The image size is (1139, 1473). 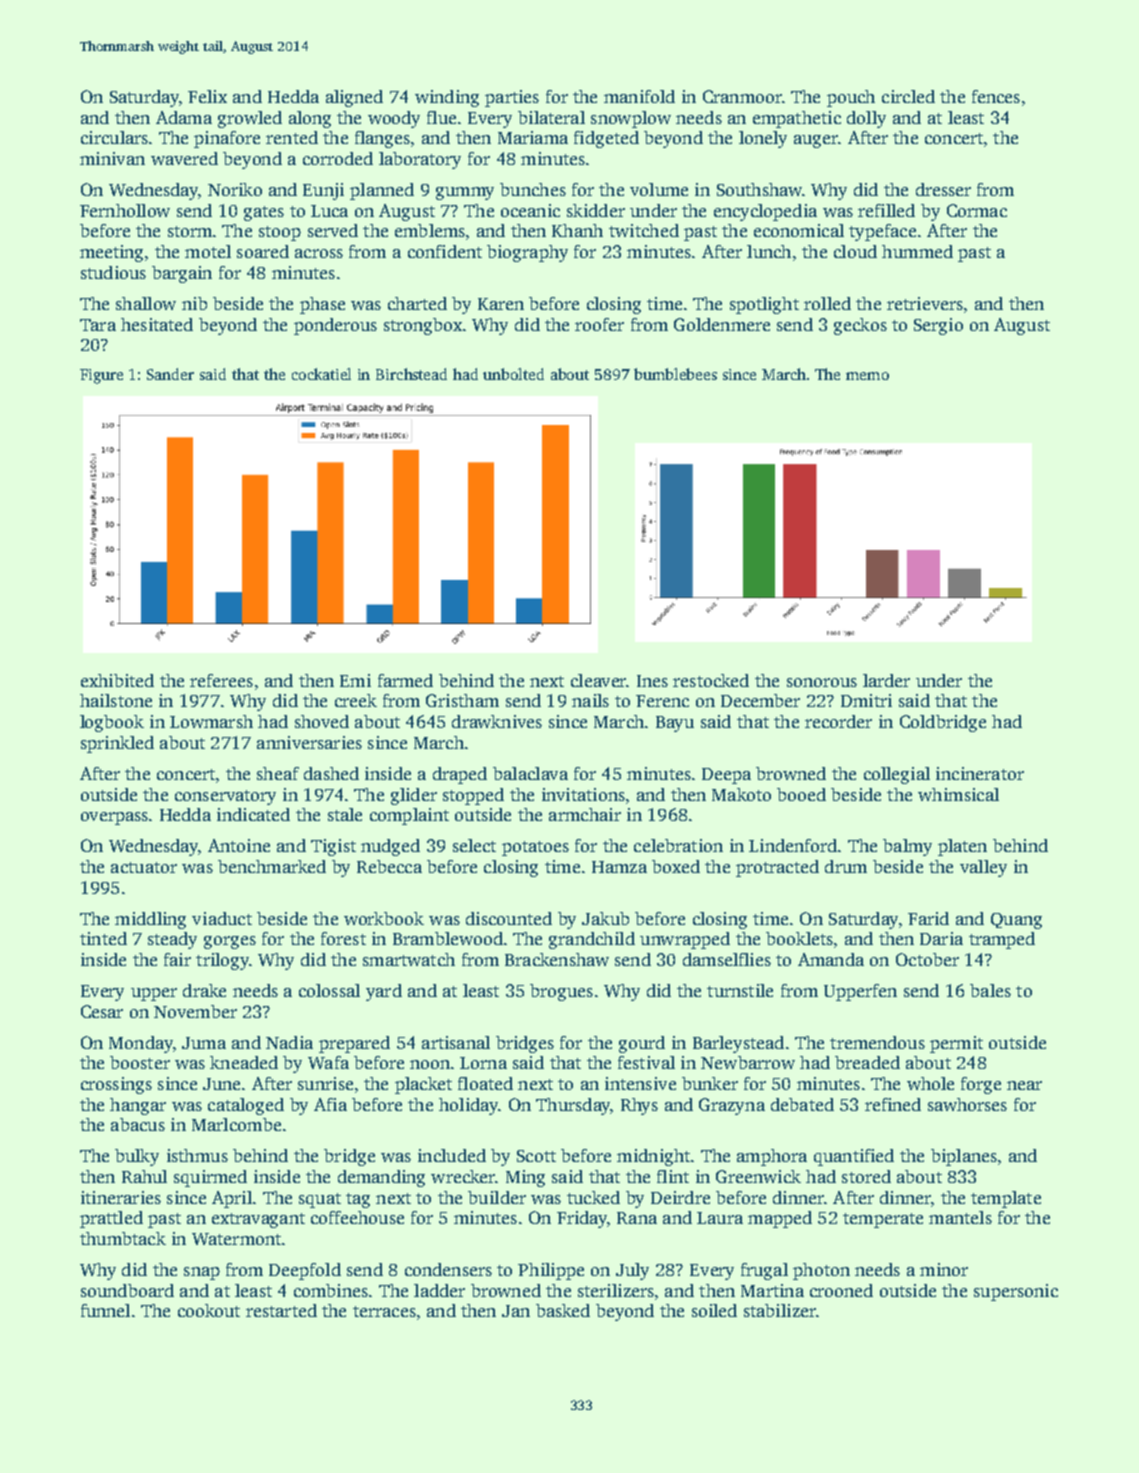 I want to click on cookout, so click(x=209, y=1310).
